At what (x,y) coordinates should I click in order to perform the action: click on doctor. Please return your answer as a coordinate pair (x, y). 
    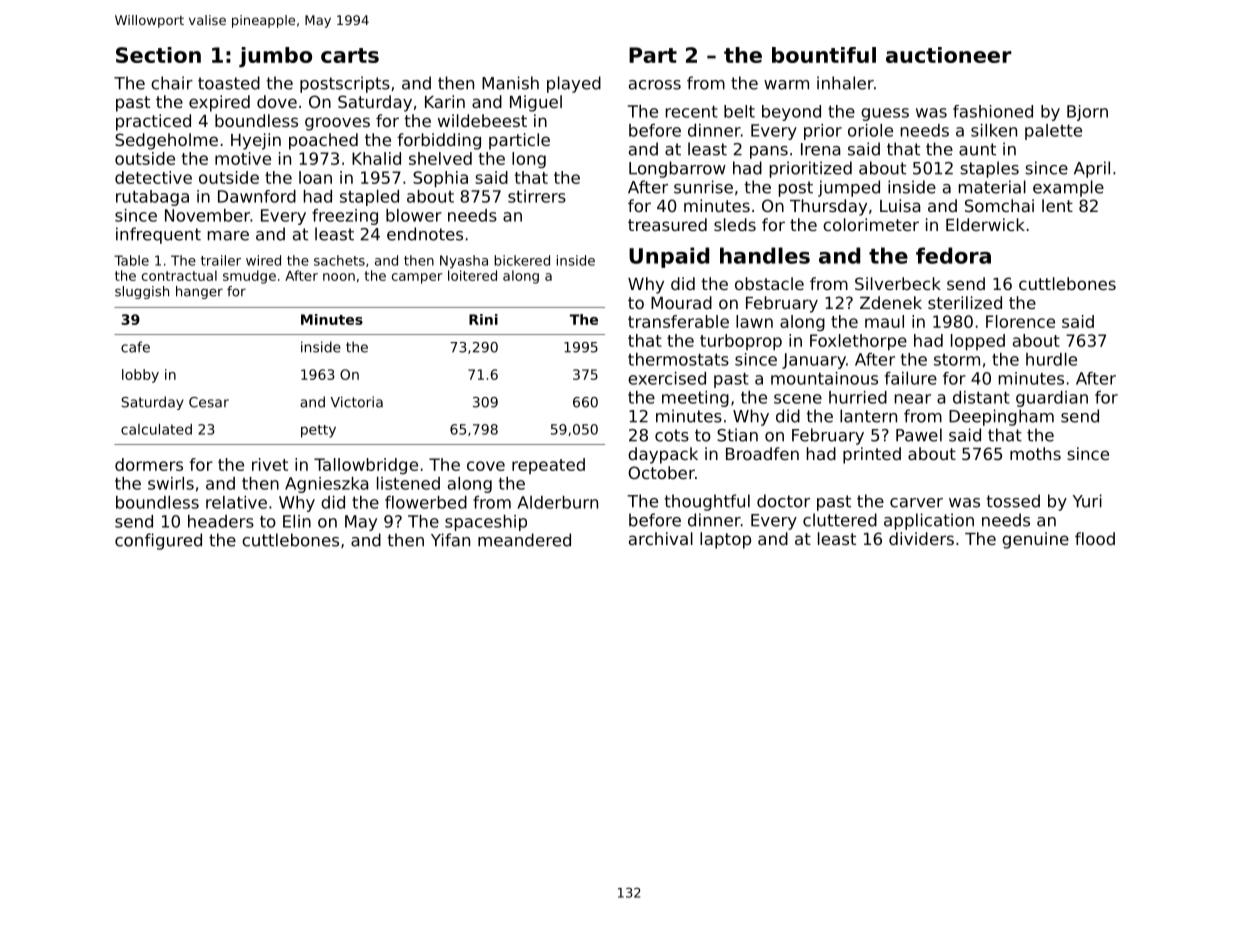
    Looking at the image, I should click on (783, 501).
